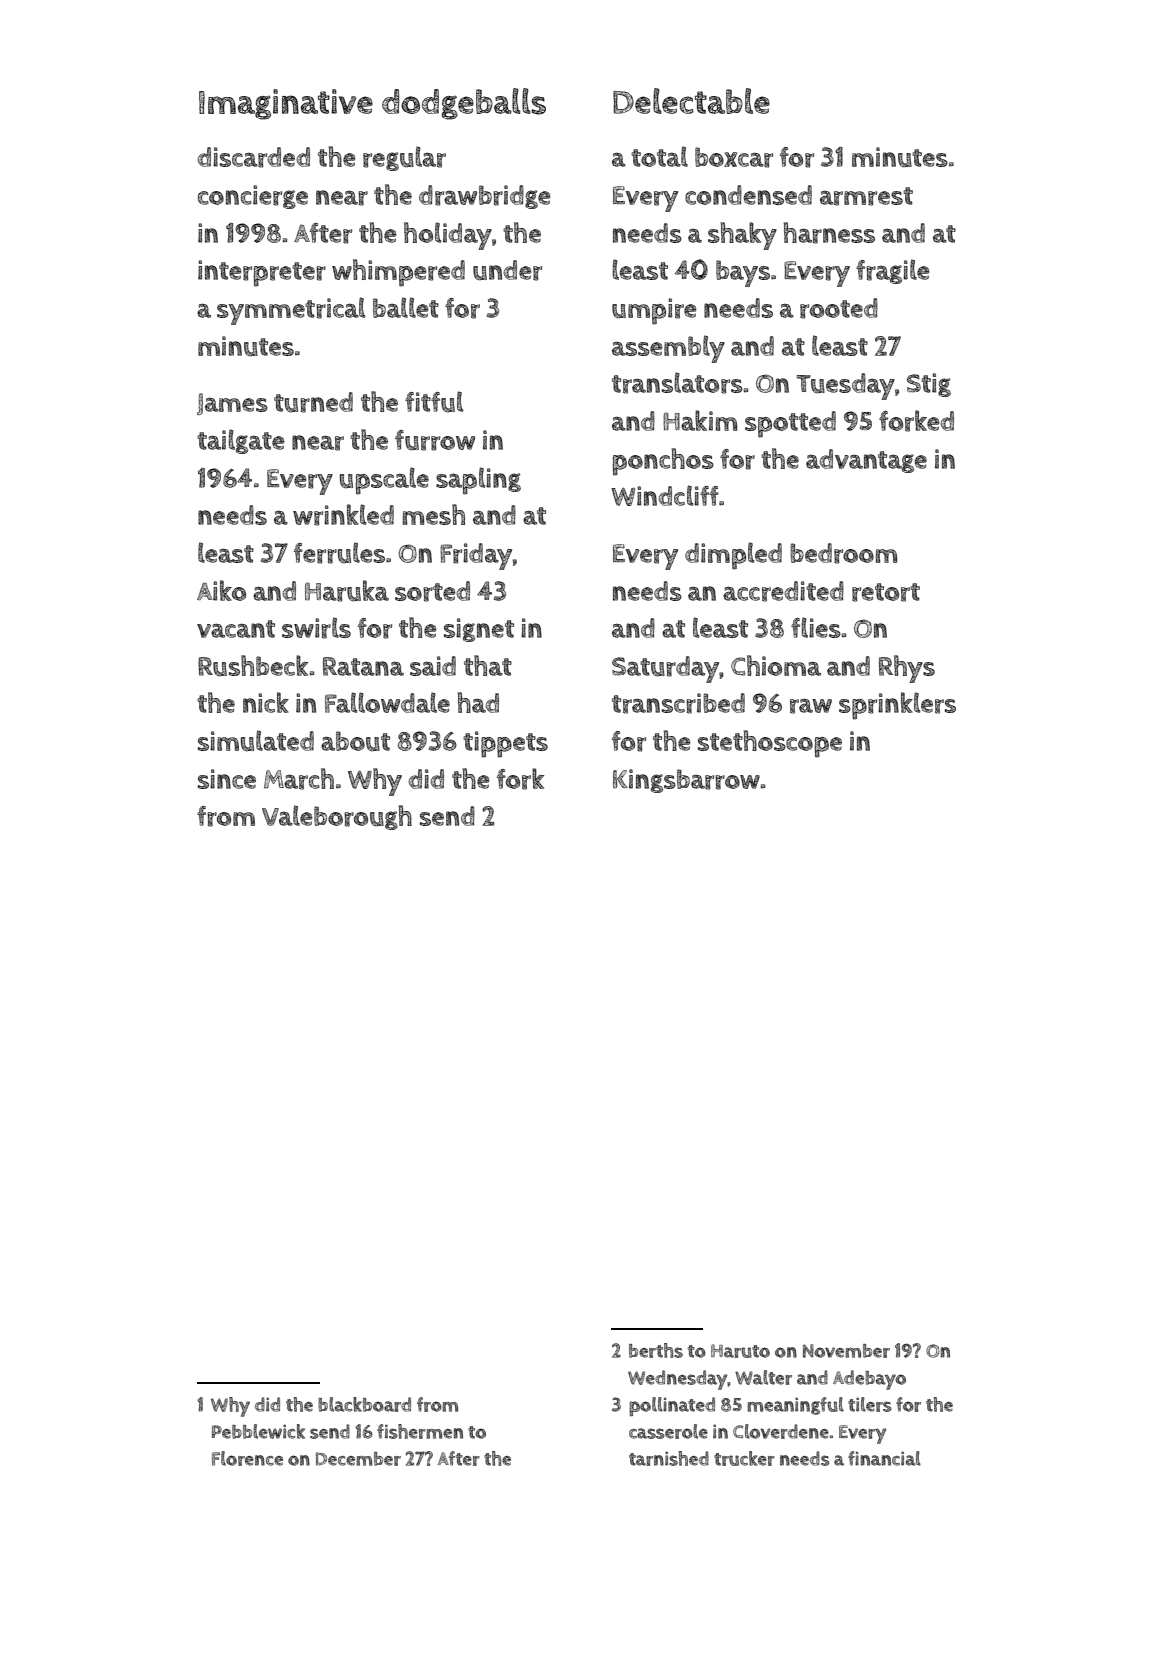 Image resolution: width=1165 pixels, height=1654 pixels. What do you see at coordinates (884, 1458) in the screenshot?
I see `financial` at bounding box center [884, 1458].
